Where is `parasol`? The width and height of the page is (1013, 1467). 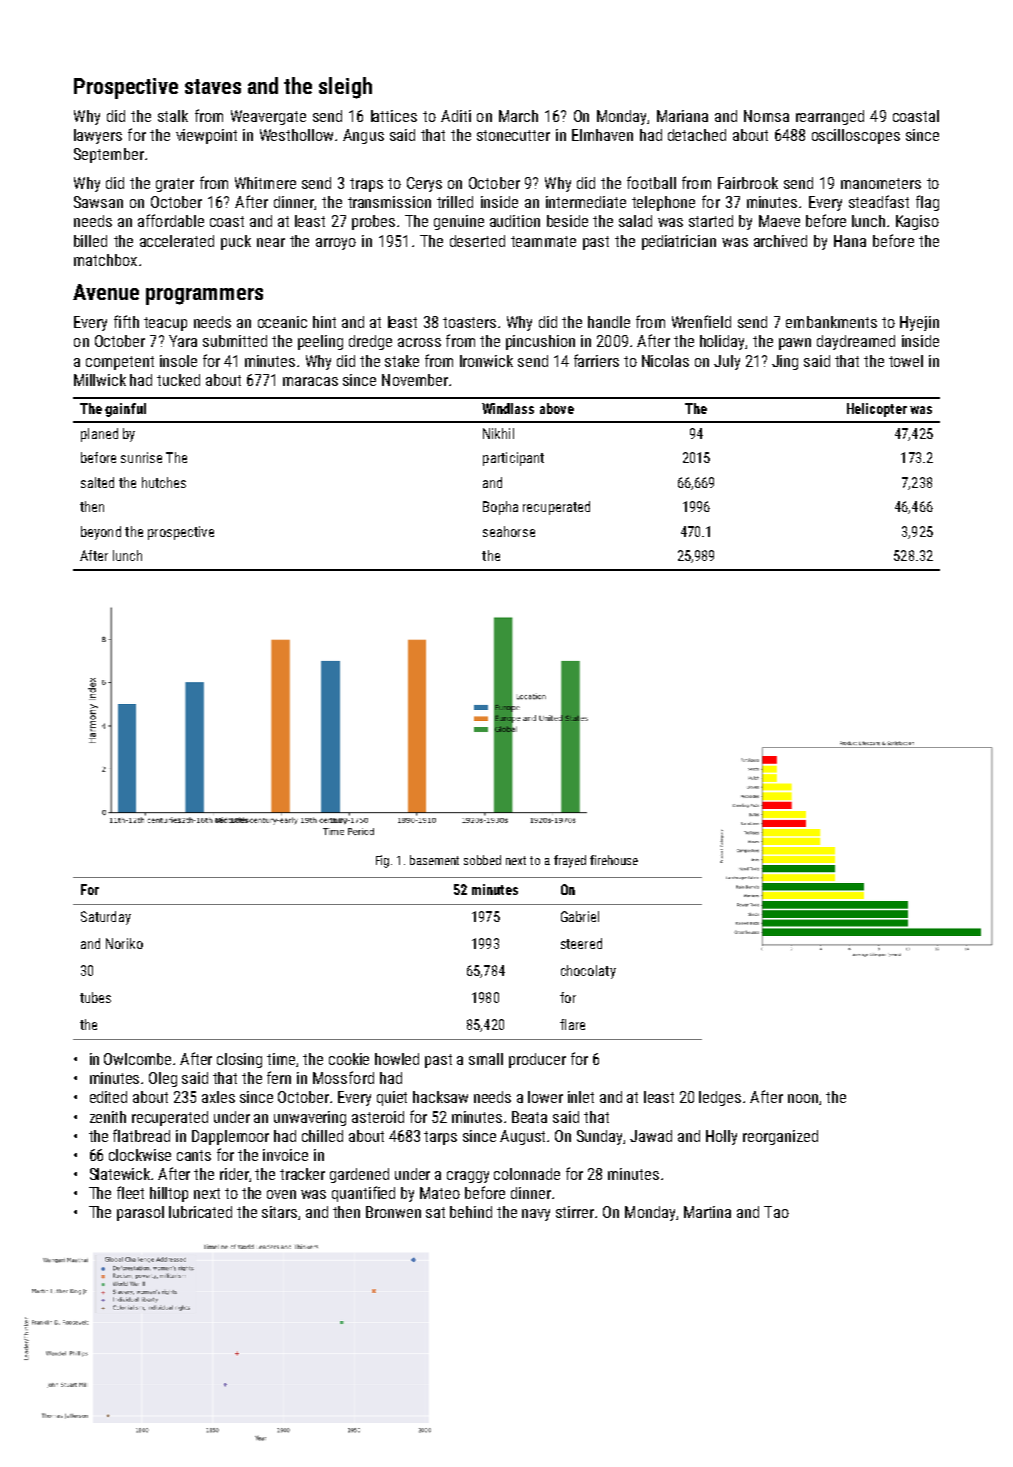
parasol is located at coordinates (140, 1213).
